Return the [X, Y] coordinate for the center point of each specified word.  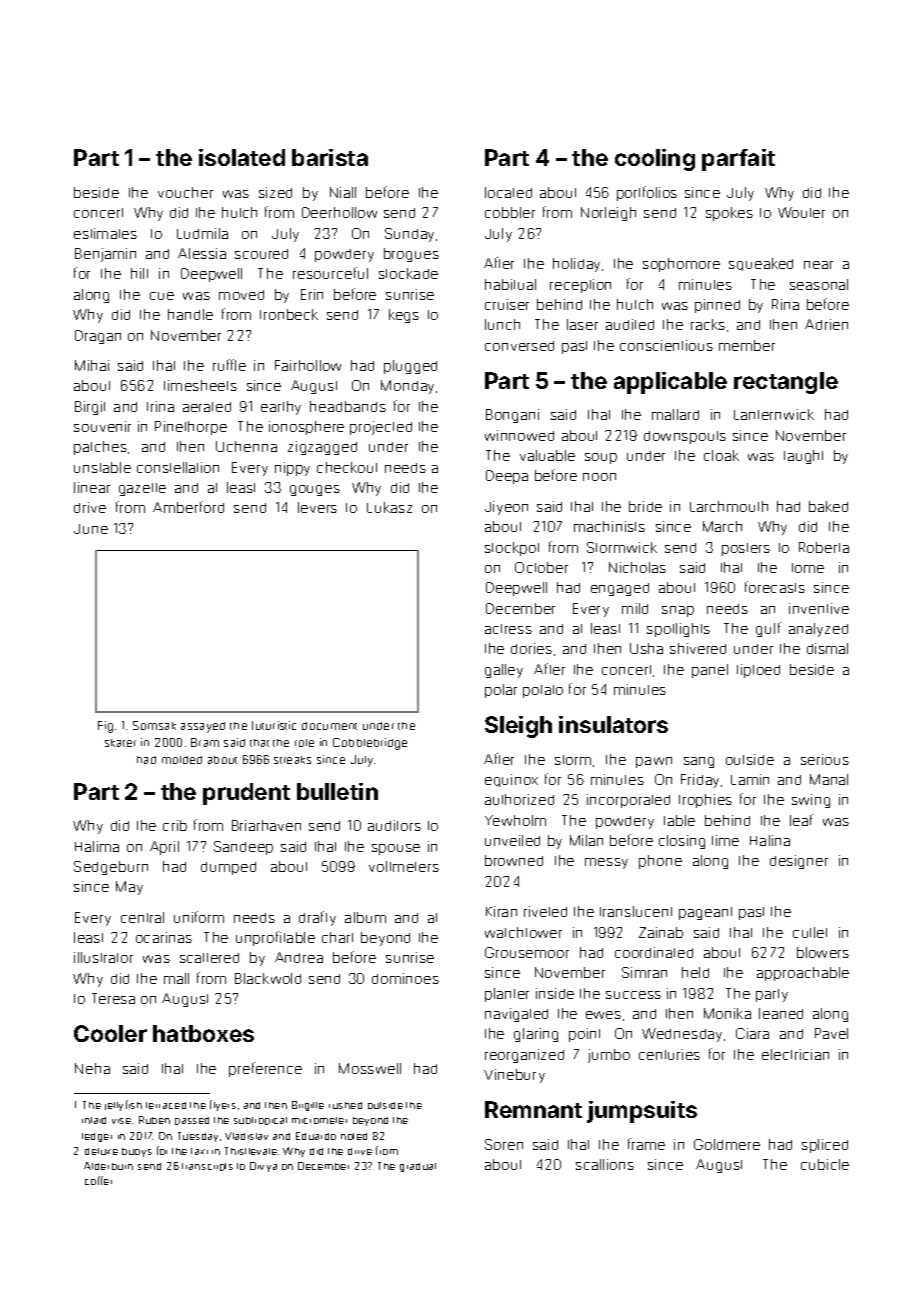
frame [646, 1144]
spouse [396, 849]
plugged [410, 367]
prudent [246, 794]
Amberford [188, 507]
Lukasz [389, 507]
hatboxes [203, 1033]
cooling [655, 160]
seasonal [819, 284]
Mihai [92, 365]
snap [678, 611]
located [508, 192]
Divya [263, 1167]
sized [275, 192]
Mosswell [370, 1068]
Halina [770, 840]
